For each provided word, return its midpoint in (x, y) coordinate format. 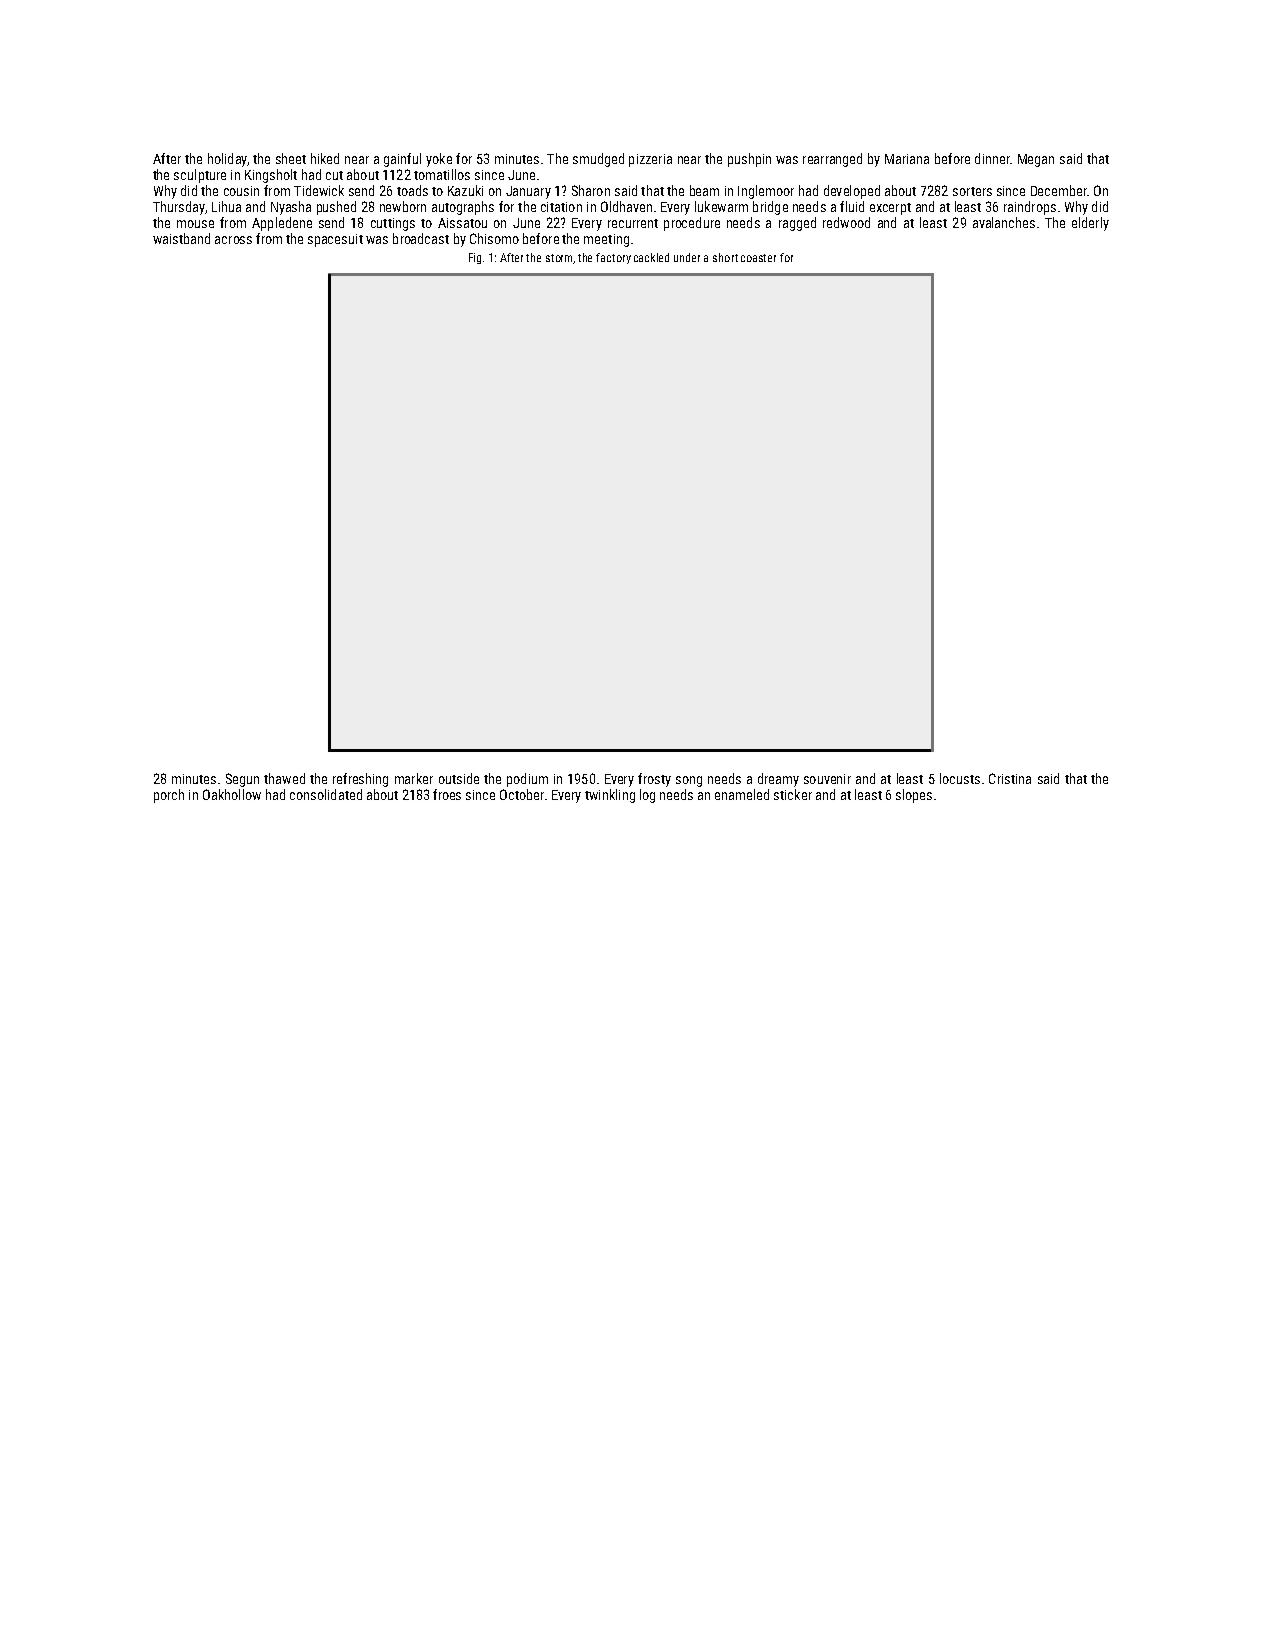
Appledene (282, 224)
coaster (758, 258)
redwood (846, 222)
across (233, 240)
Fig (475, 258)
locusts (960, 778)
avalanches (1004, 222)
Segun (242, 780)
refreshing (360, 780)
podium (527, 780)
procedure (692, 224)
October (522, 794)
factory (613, 258)
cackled (651, 257)
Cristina (1010, 778)
